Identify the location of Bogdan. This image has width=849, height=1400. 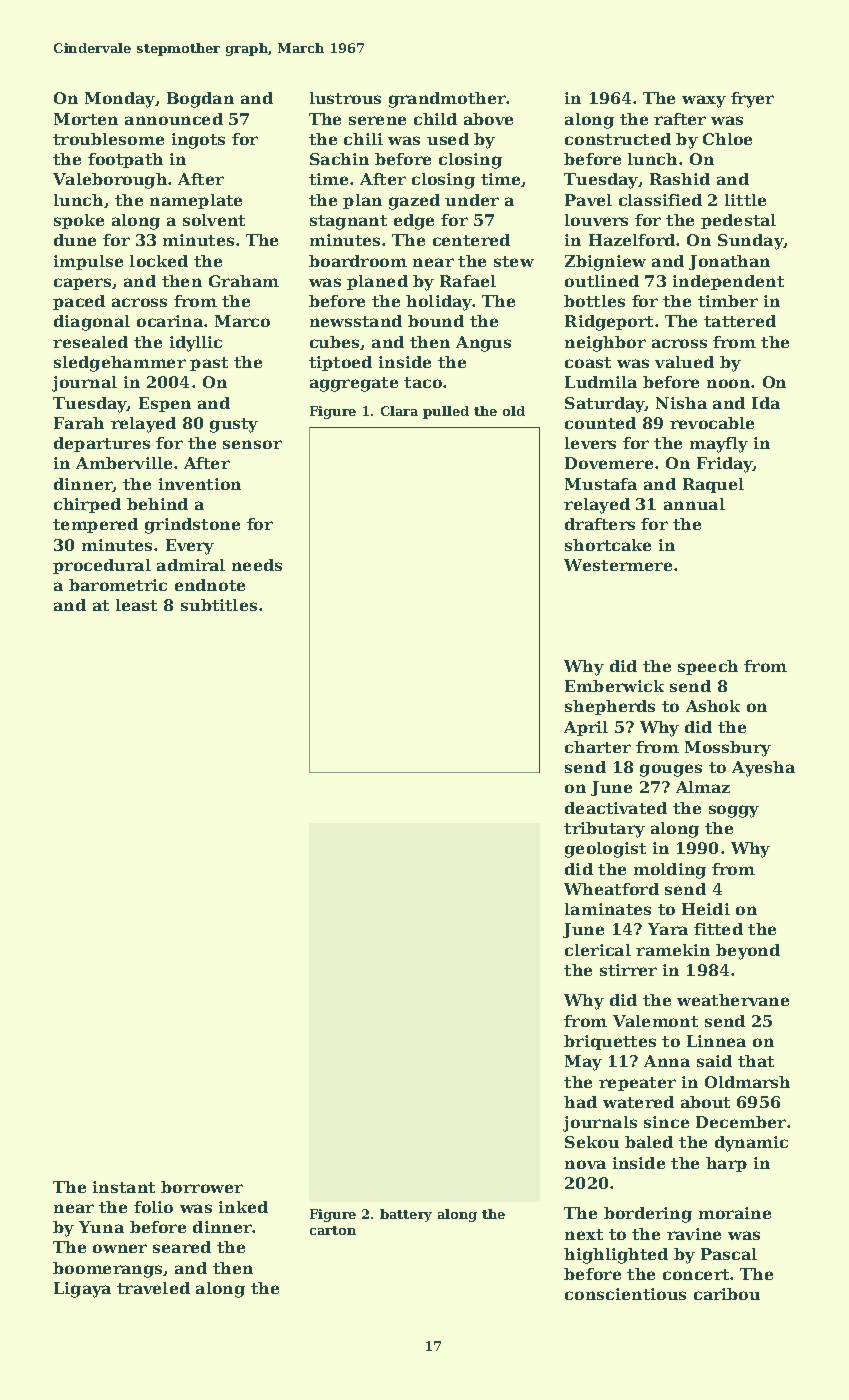
(200, 100).
